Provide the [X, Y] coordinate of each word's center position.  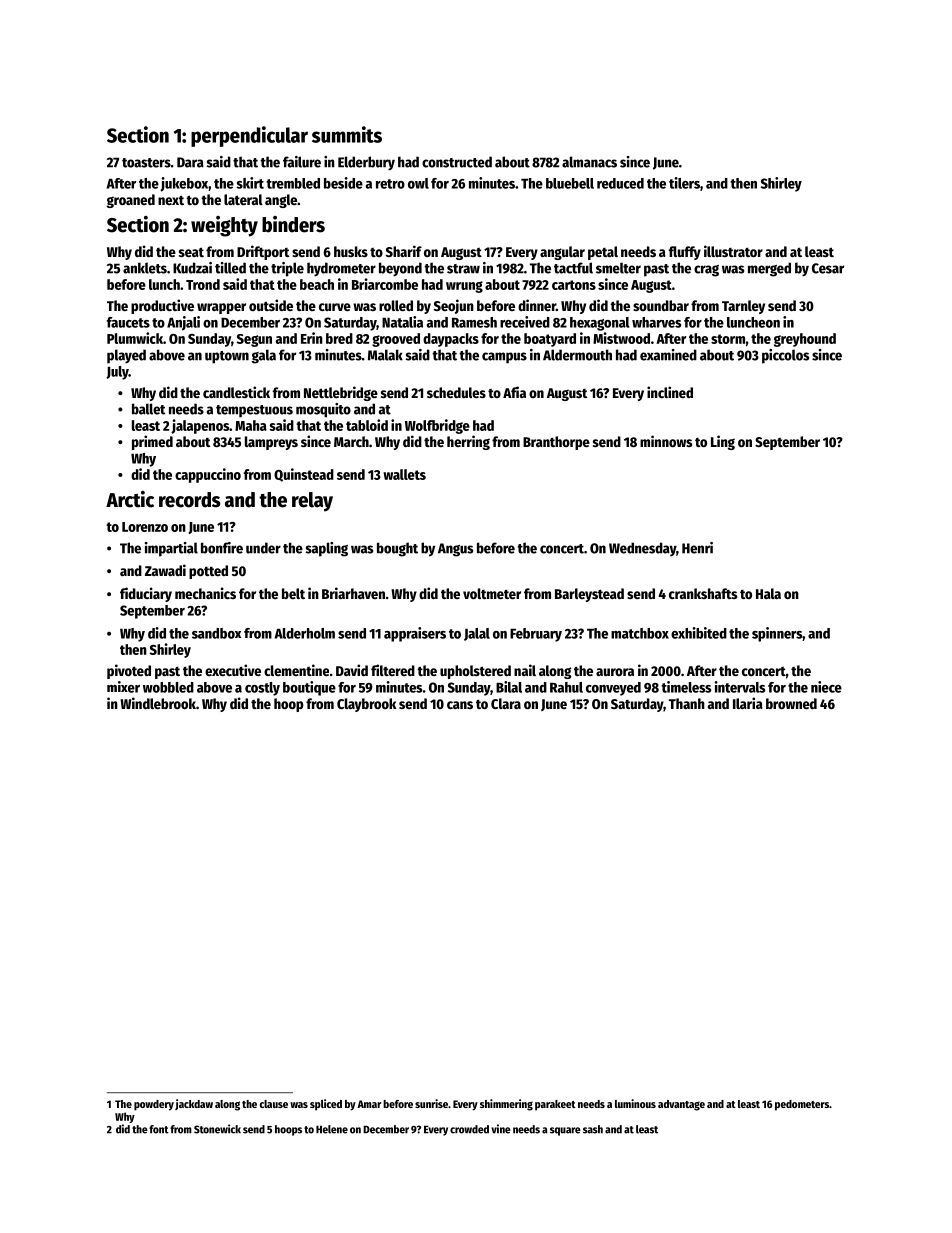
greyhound [805, 340]
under [263, 548]
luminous [635, 1103]
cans [460, 705]
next [171, 200]
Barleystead [589, 595]
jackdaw [194, 1104]
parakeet [555, 1105]
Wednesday [642, 549]
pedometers [802, 1105]
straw [463, 269]
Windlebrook [158, 703]
